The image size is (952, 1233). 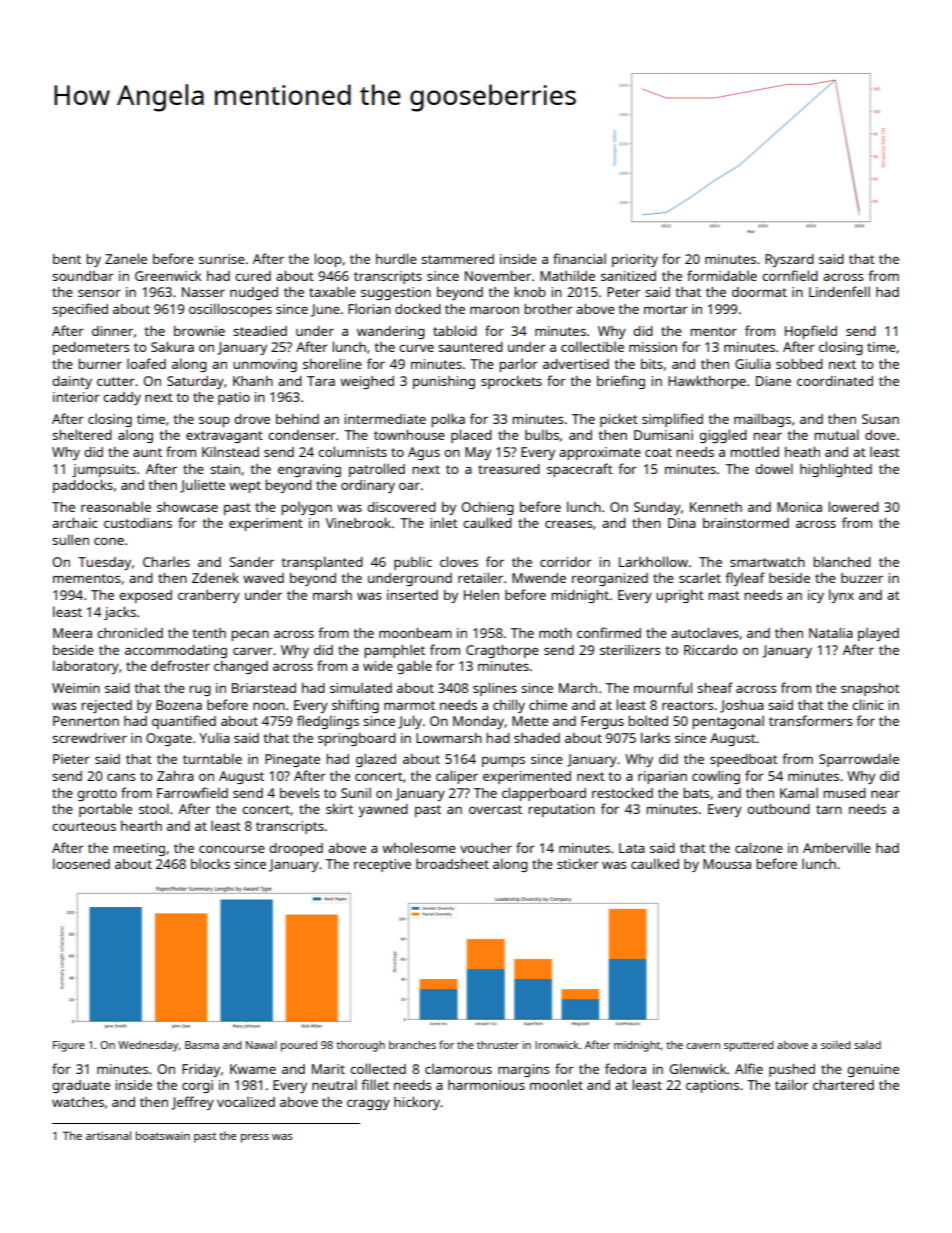 I want to click on Zanele, so click(x=126, y=258).
